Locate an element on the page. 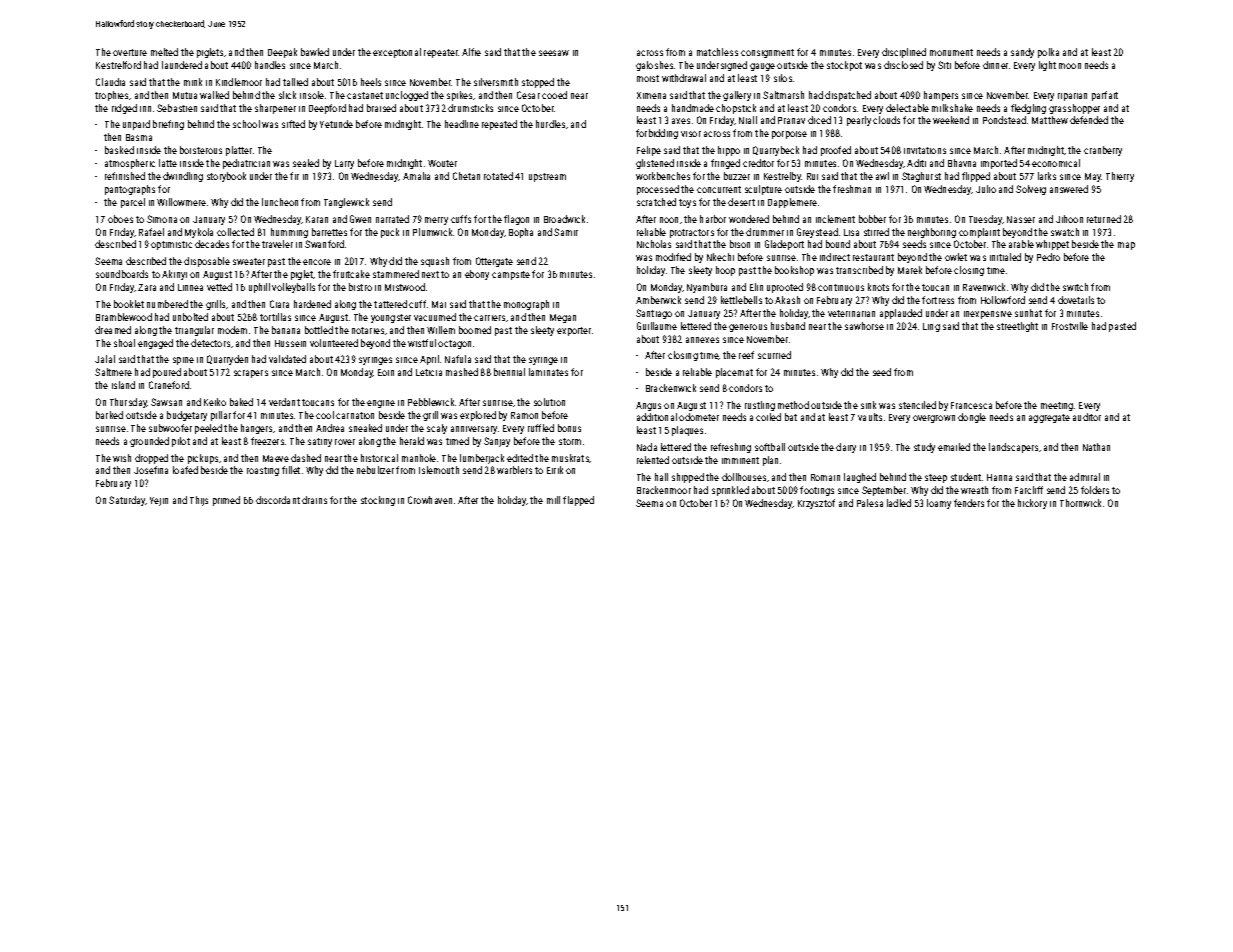 The height and width of the document is (952, 1233). applauded is located at coordinates (901, 314).
